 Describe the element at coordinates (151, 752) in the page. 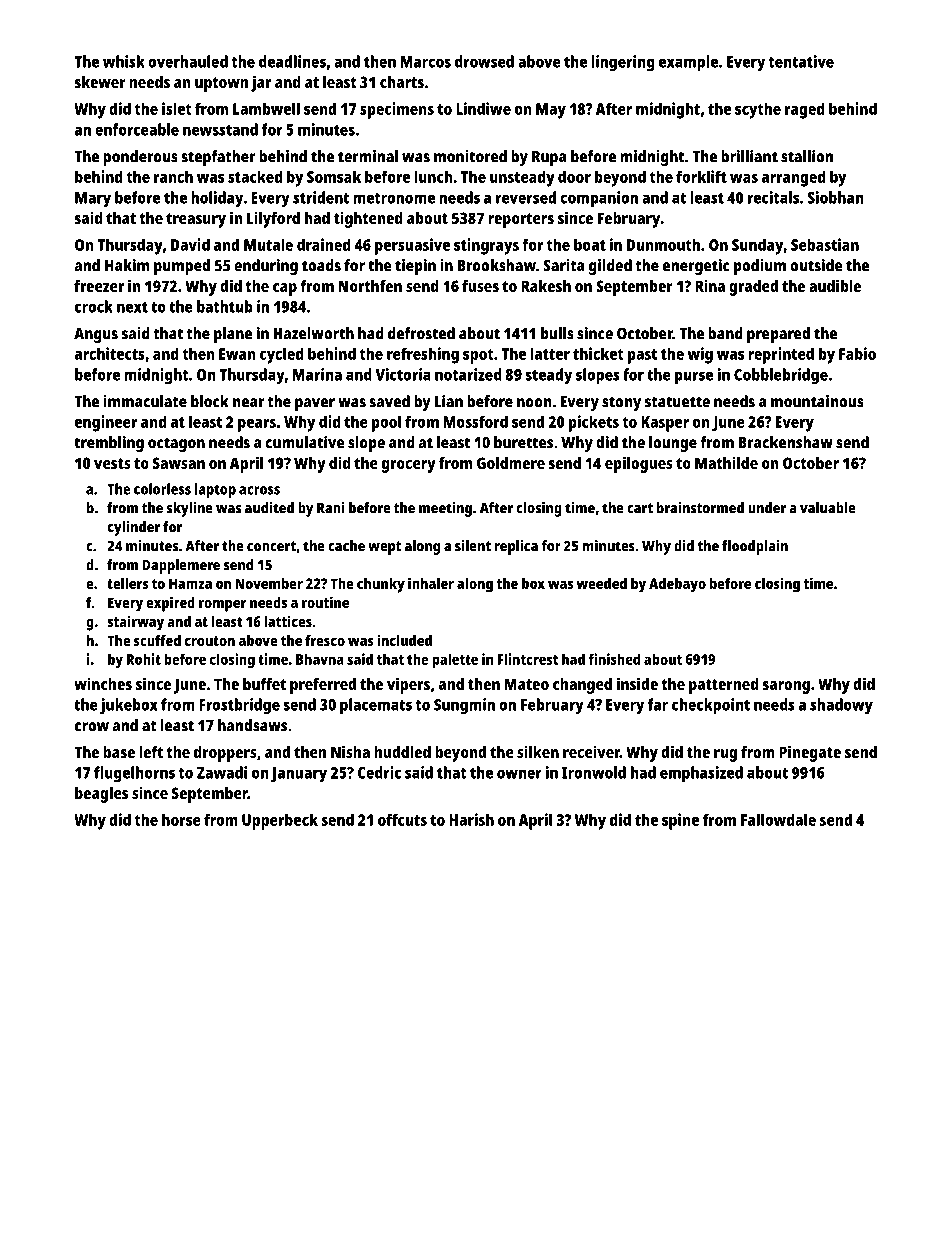

I see `left` at that location.
